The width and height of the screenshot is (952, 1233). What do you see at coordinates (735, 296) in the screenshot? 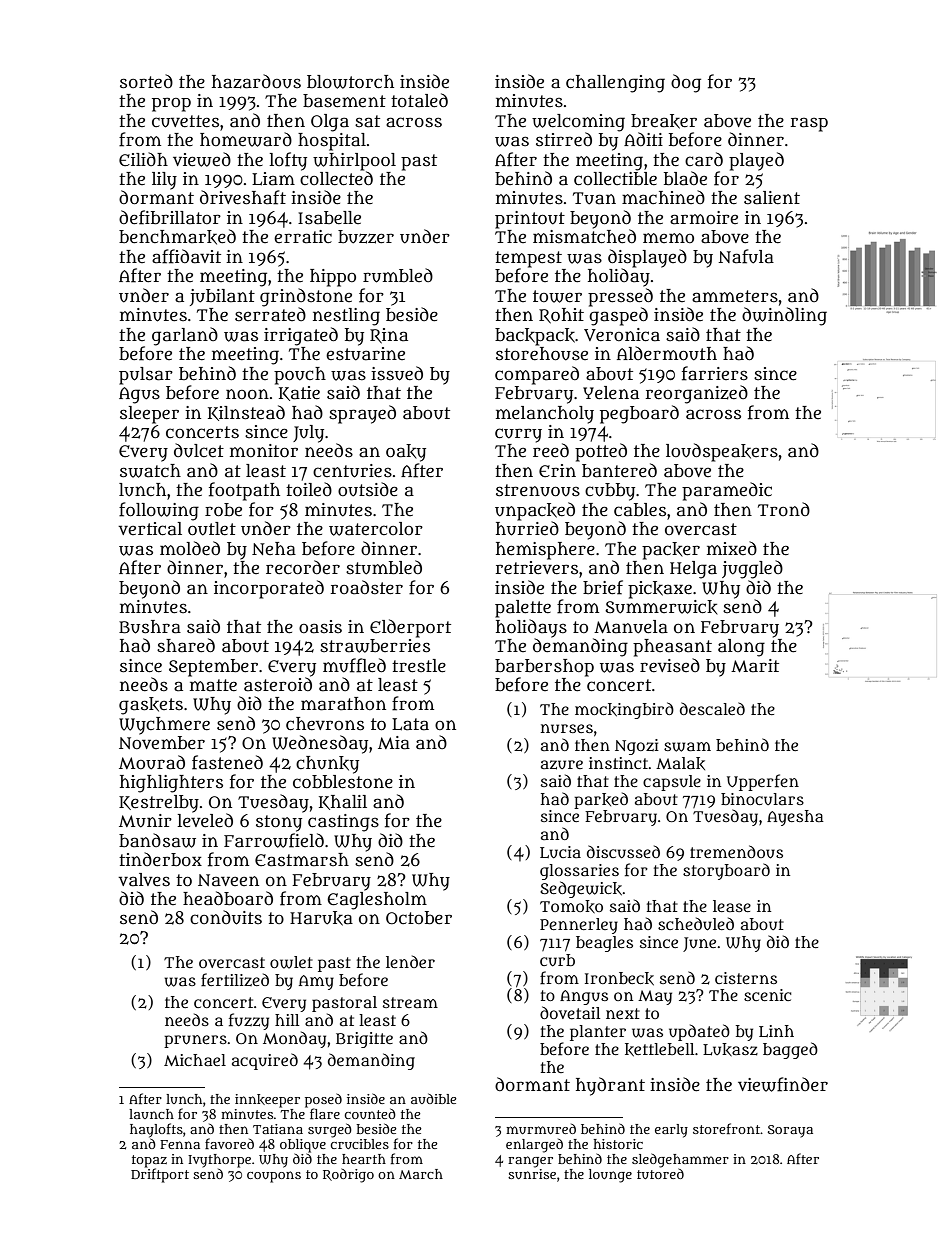
I see `ammeters` at bounding box center [735, 296].
